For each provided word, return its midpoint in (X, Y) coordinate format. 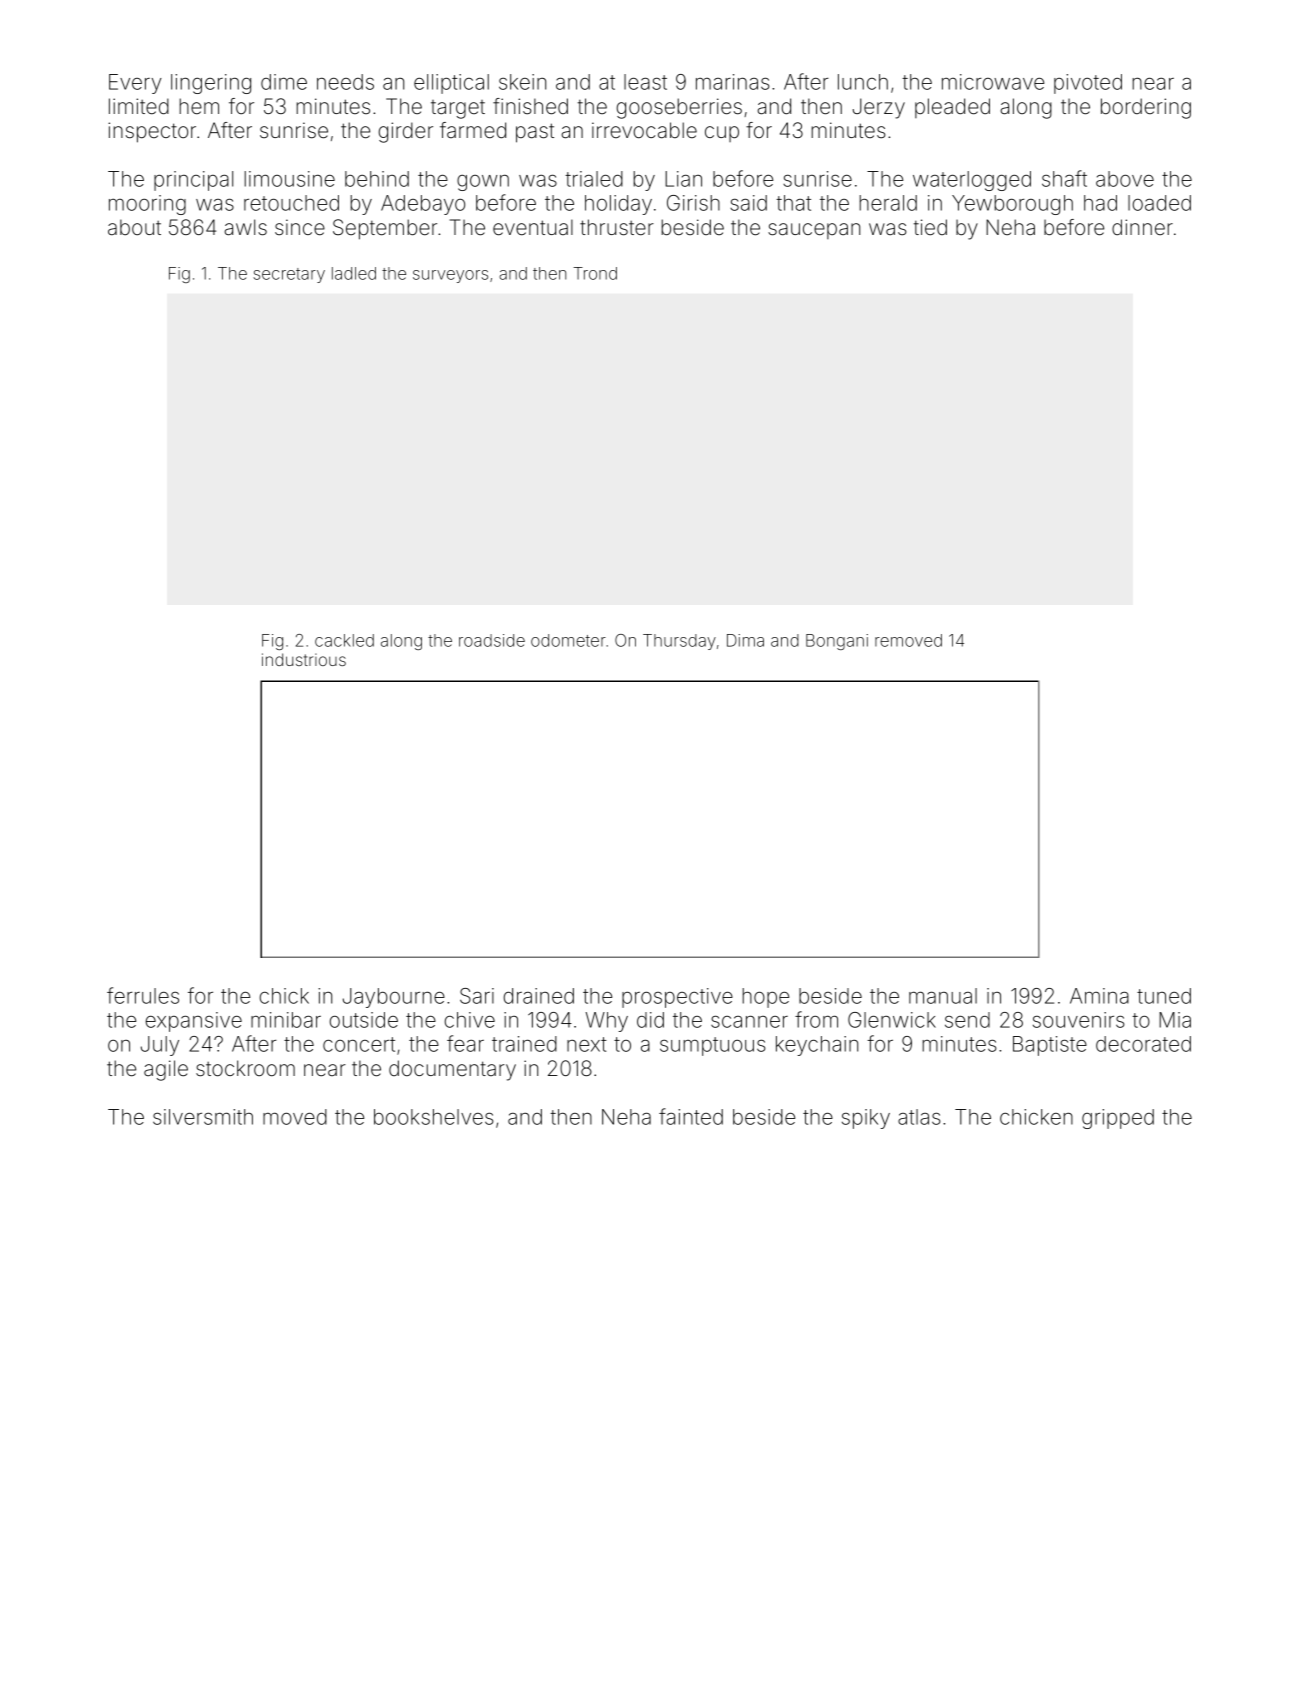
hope (765, 998)
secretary (289, 275)
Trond (595, 273)
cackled (344, 640)
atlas (919, 1117)
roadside (492, 640)
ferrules (143, 995)
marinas (733, 82)
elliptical (451, 84)
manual (943, 996)
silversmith (203, 1117)
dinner (1142, 227)
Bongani (837, 642)
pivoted (1088, 84)
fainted (691, 1116)
